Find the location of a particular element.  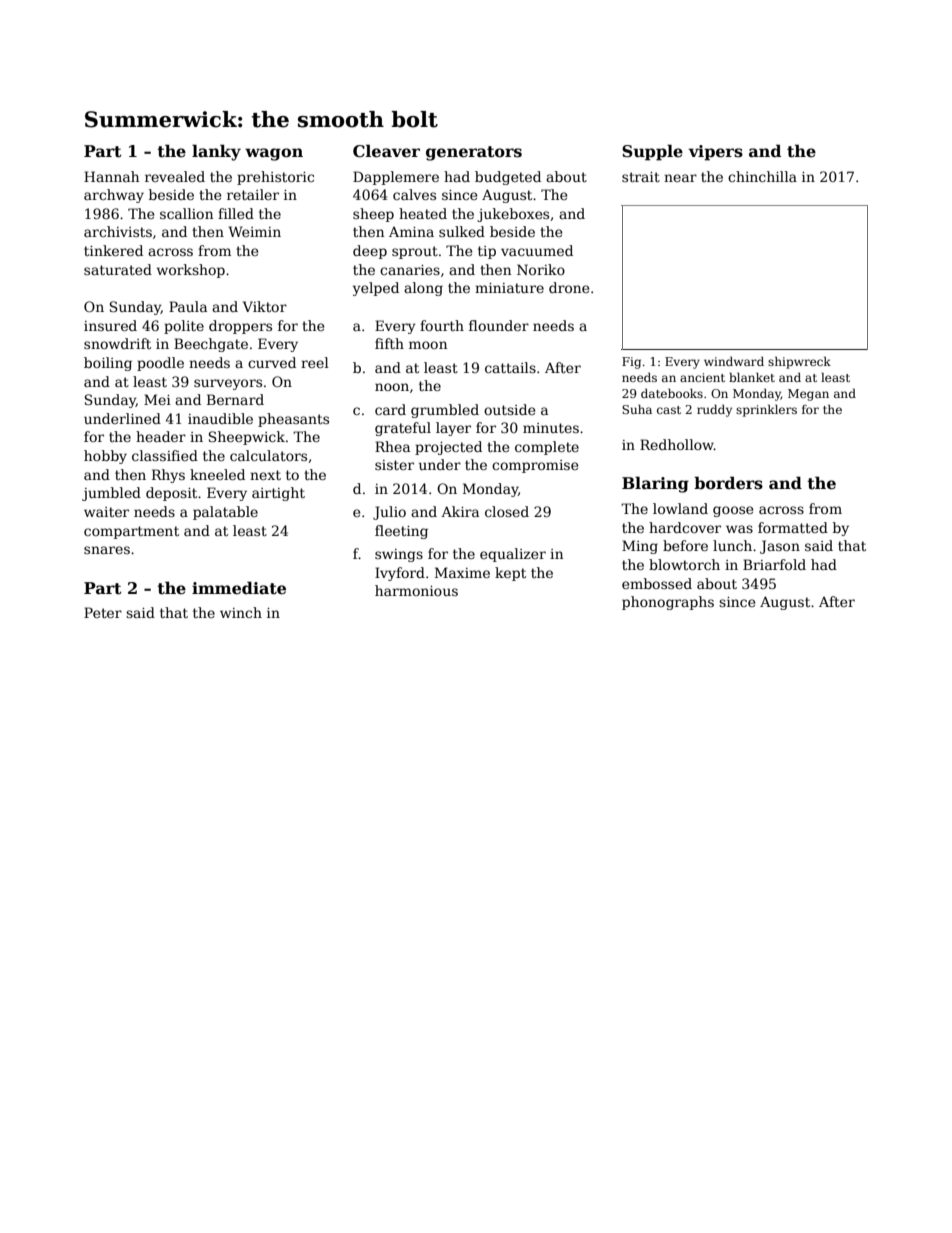

vipers is located at coordinates (715, 153).
